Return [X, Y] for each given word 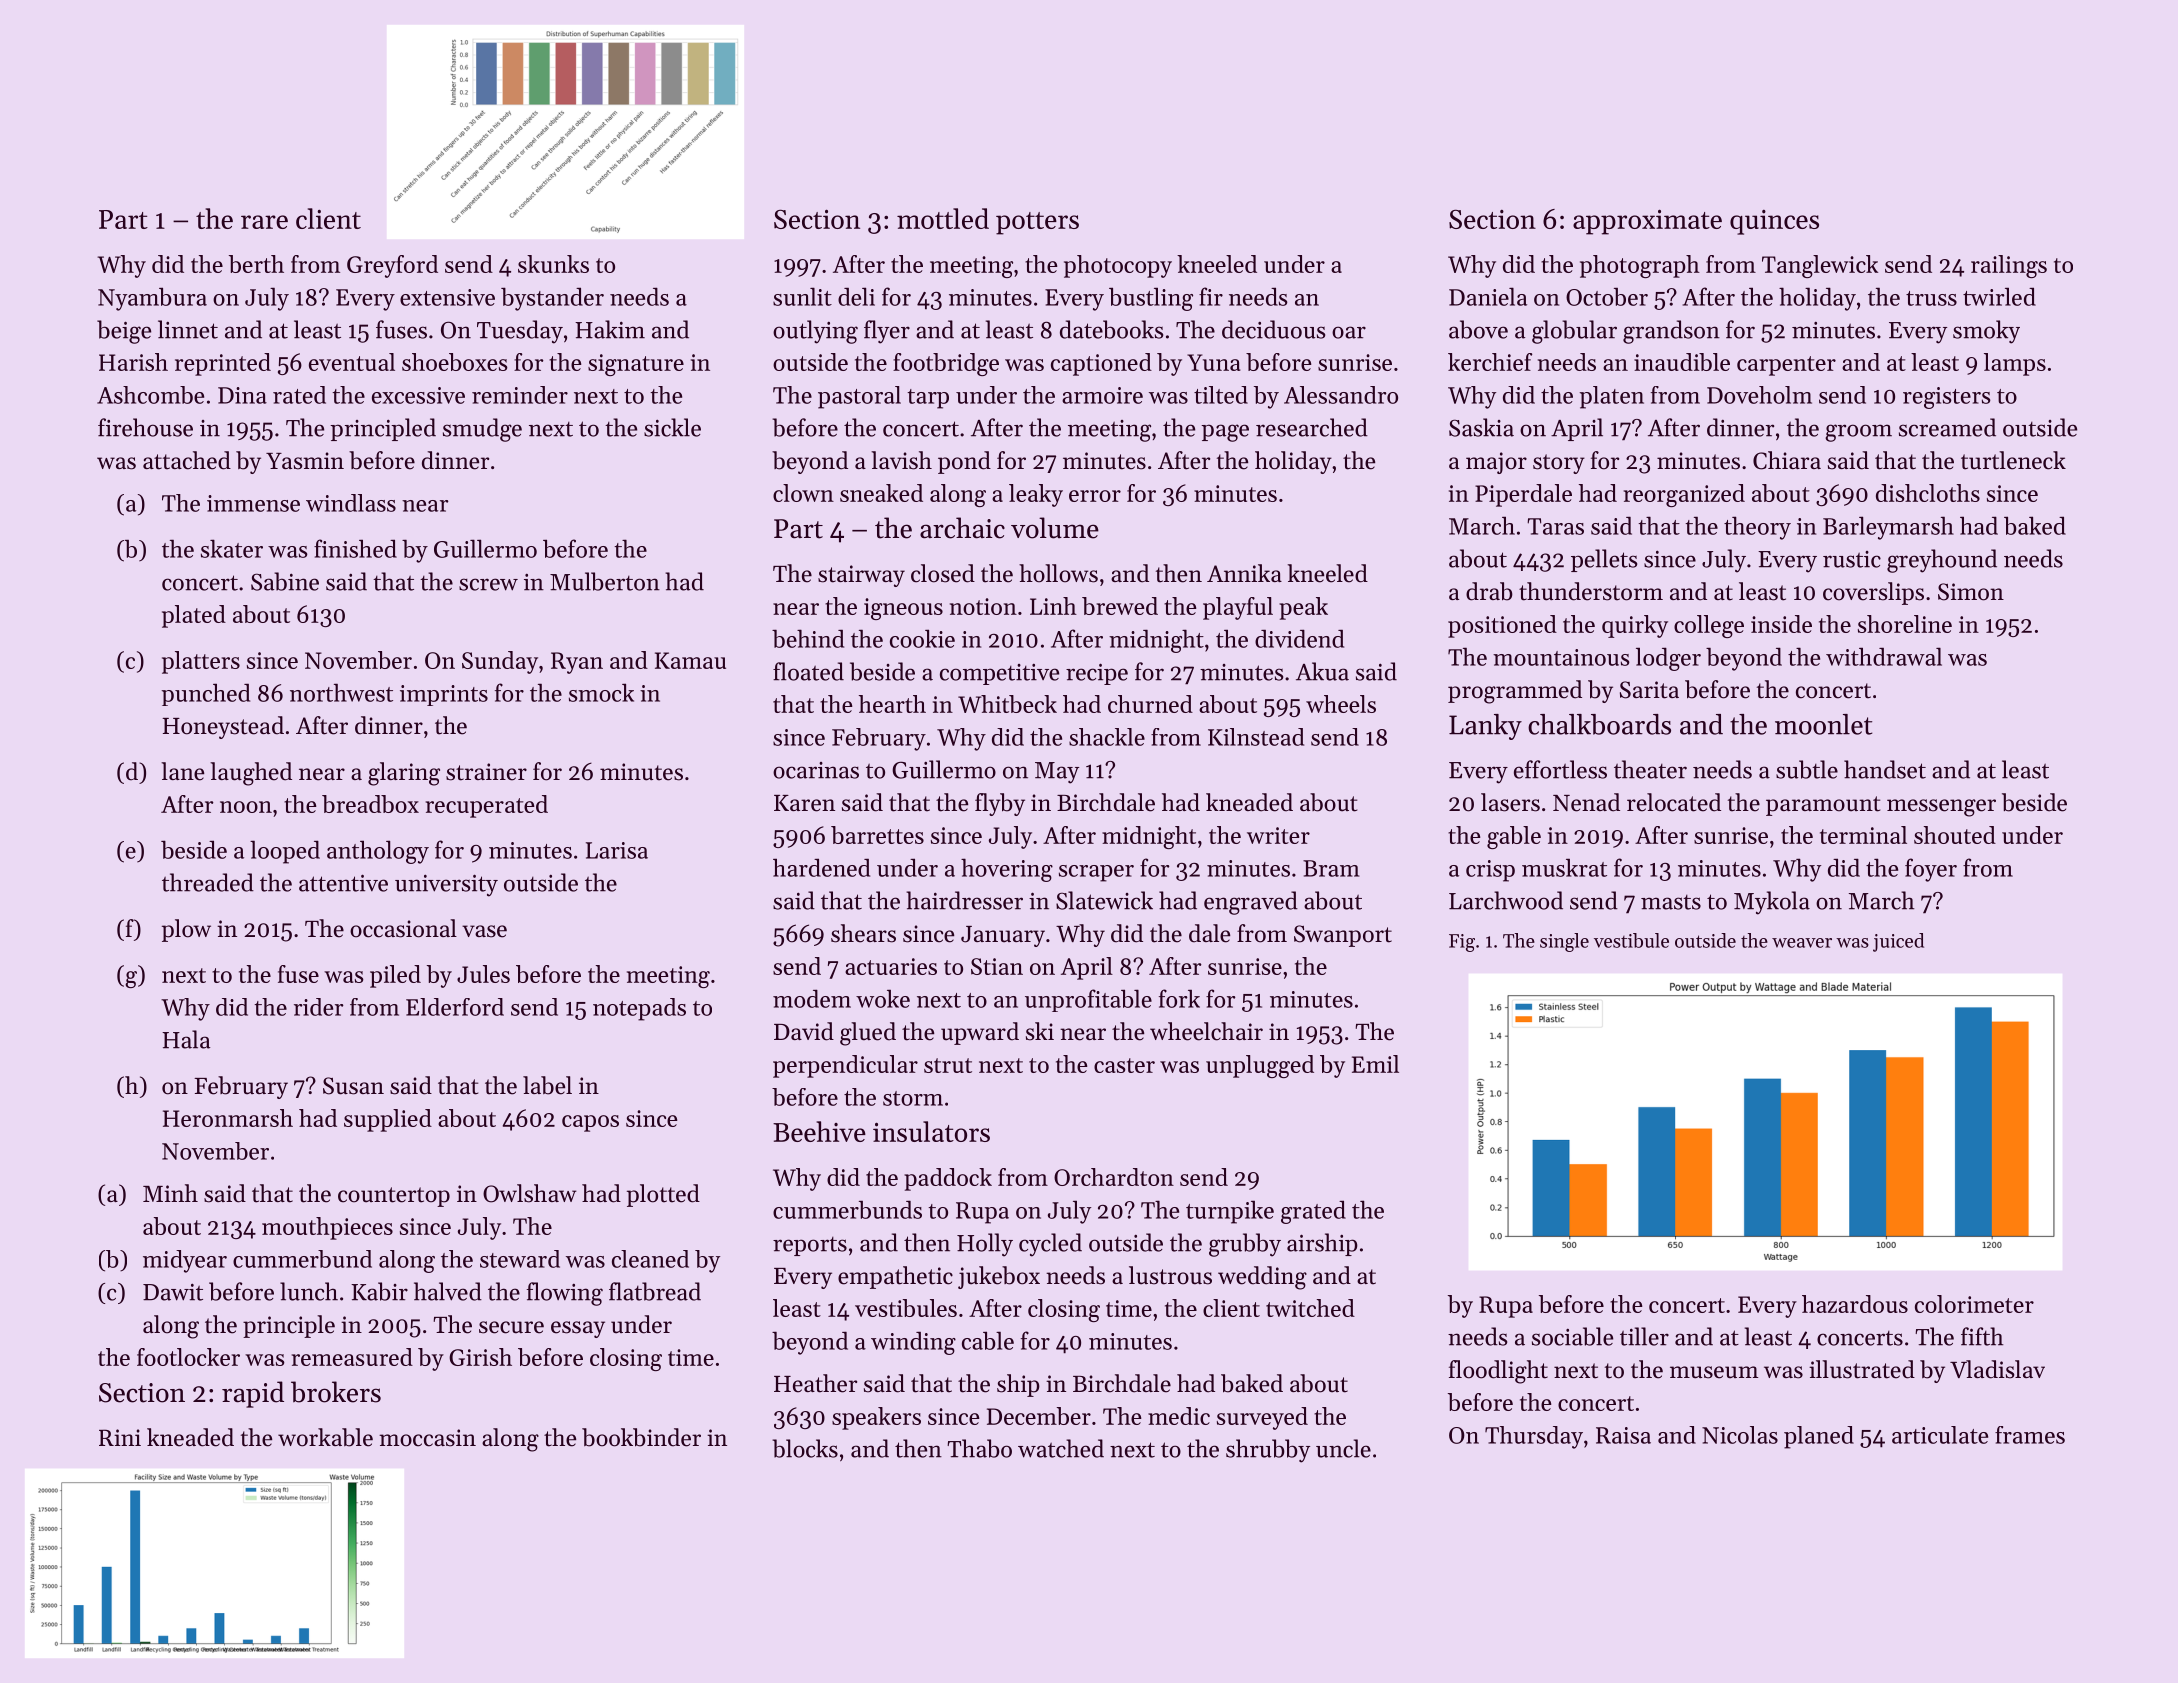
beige [124, 332]
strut [948, 1065]
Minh [170, 1193]
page [1225, 433]
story [1559, 464]
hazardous [1855, 1304]
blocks [805, 1448]
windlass [351, 503]
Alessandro [1341, 395]
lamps [2015, 364]
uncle [1343, 1448]
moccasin [427, 1438]
